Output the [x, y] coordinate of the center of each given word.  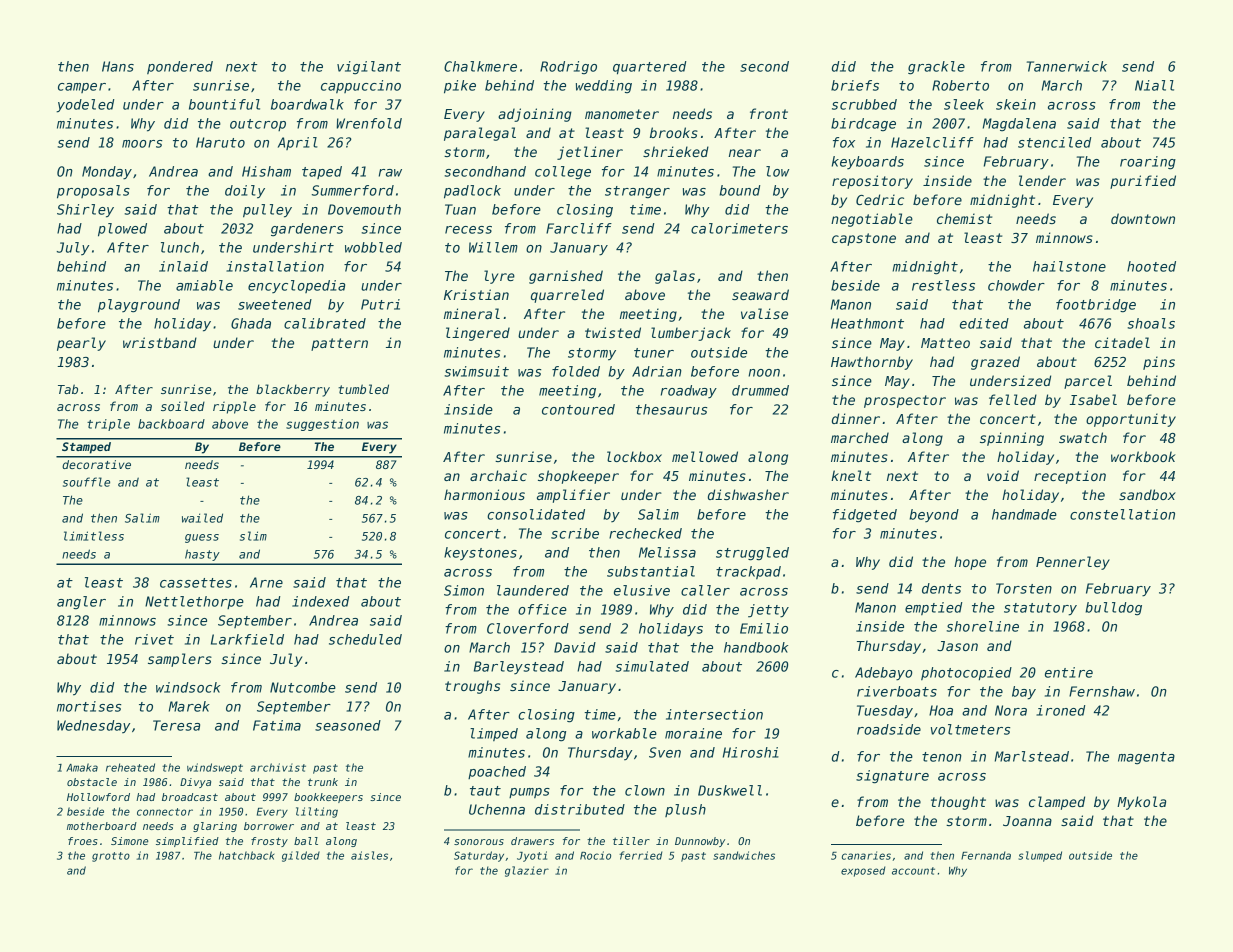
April [298, 143]
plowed [122, 230]
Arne [266, 582]
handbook [756, 647]
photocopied [966, 673]
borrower [269, 826]
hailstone [1069, 266]
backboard [171, 424]
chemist [964, 218]
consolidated [536, 514]
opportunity [1131, 420]
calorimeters [739, 228]
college [563, 173]
